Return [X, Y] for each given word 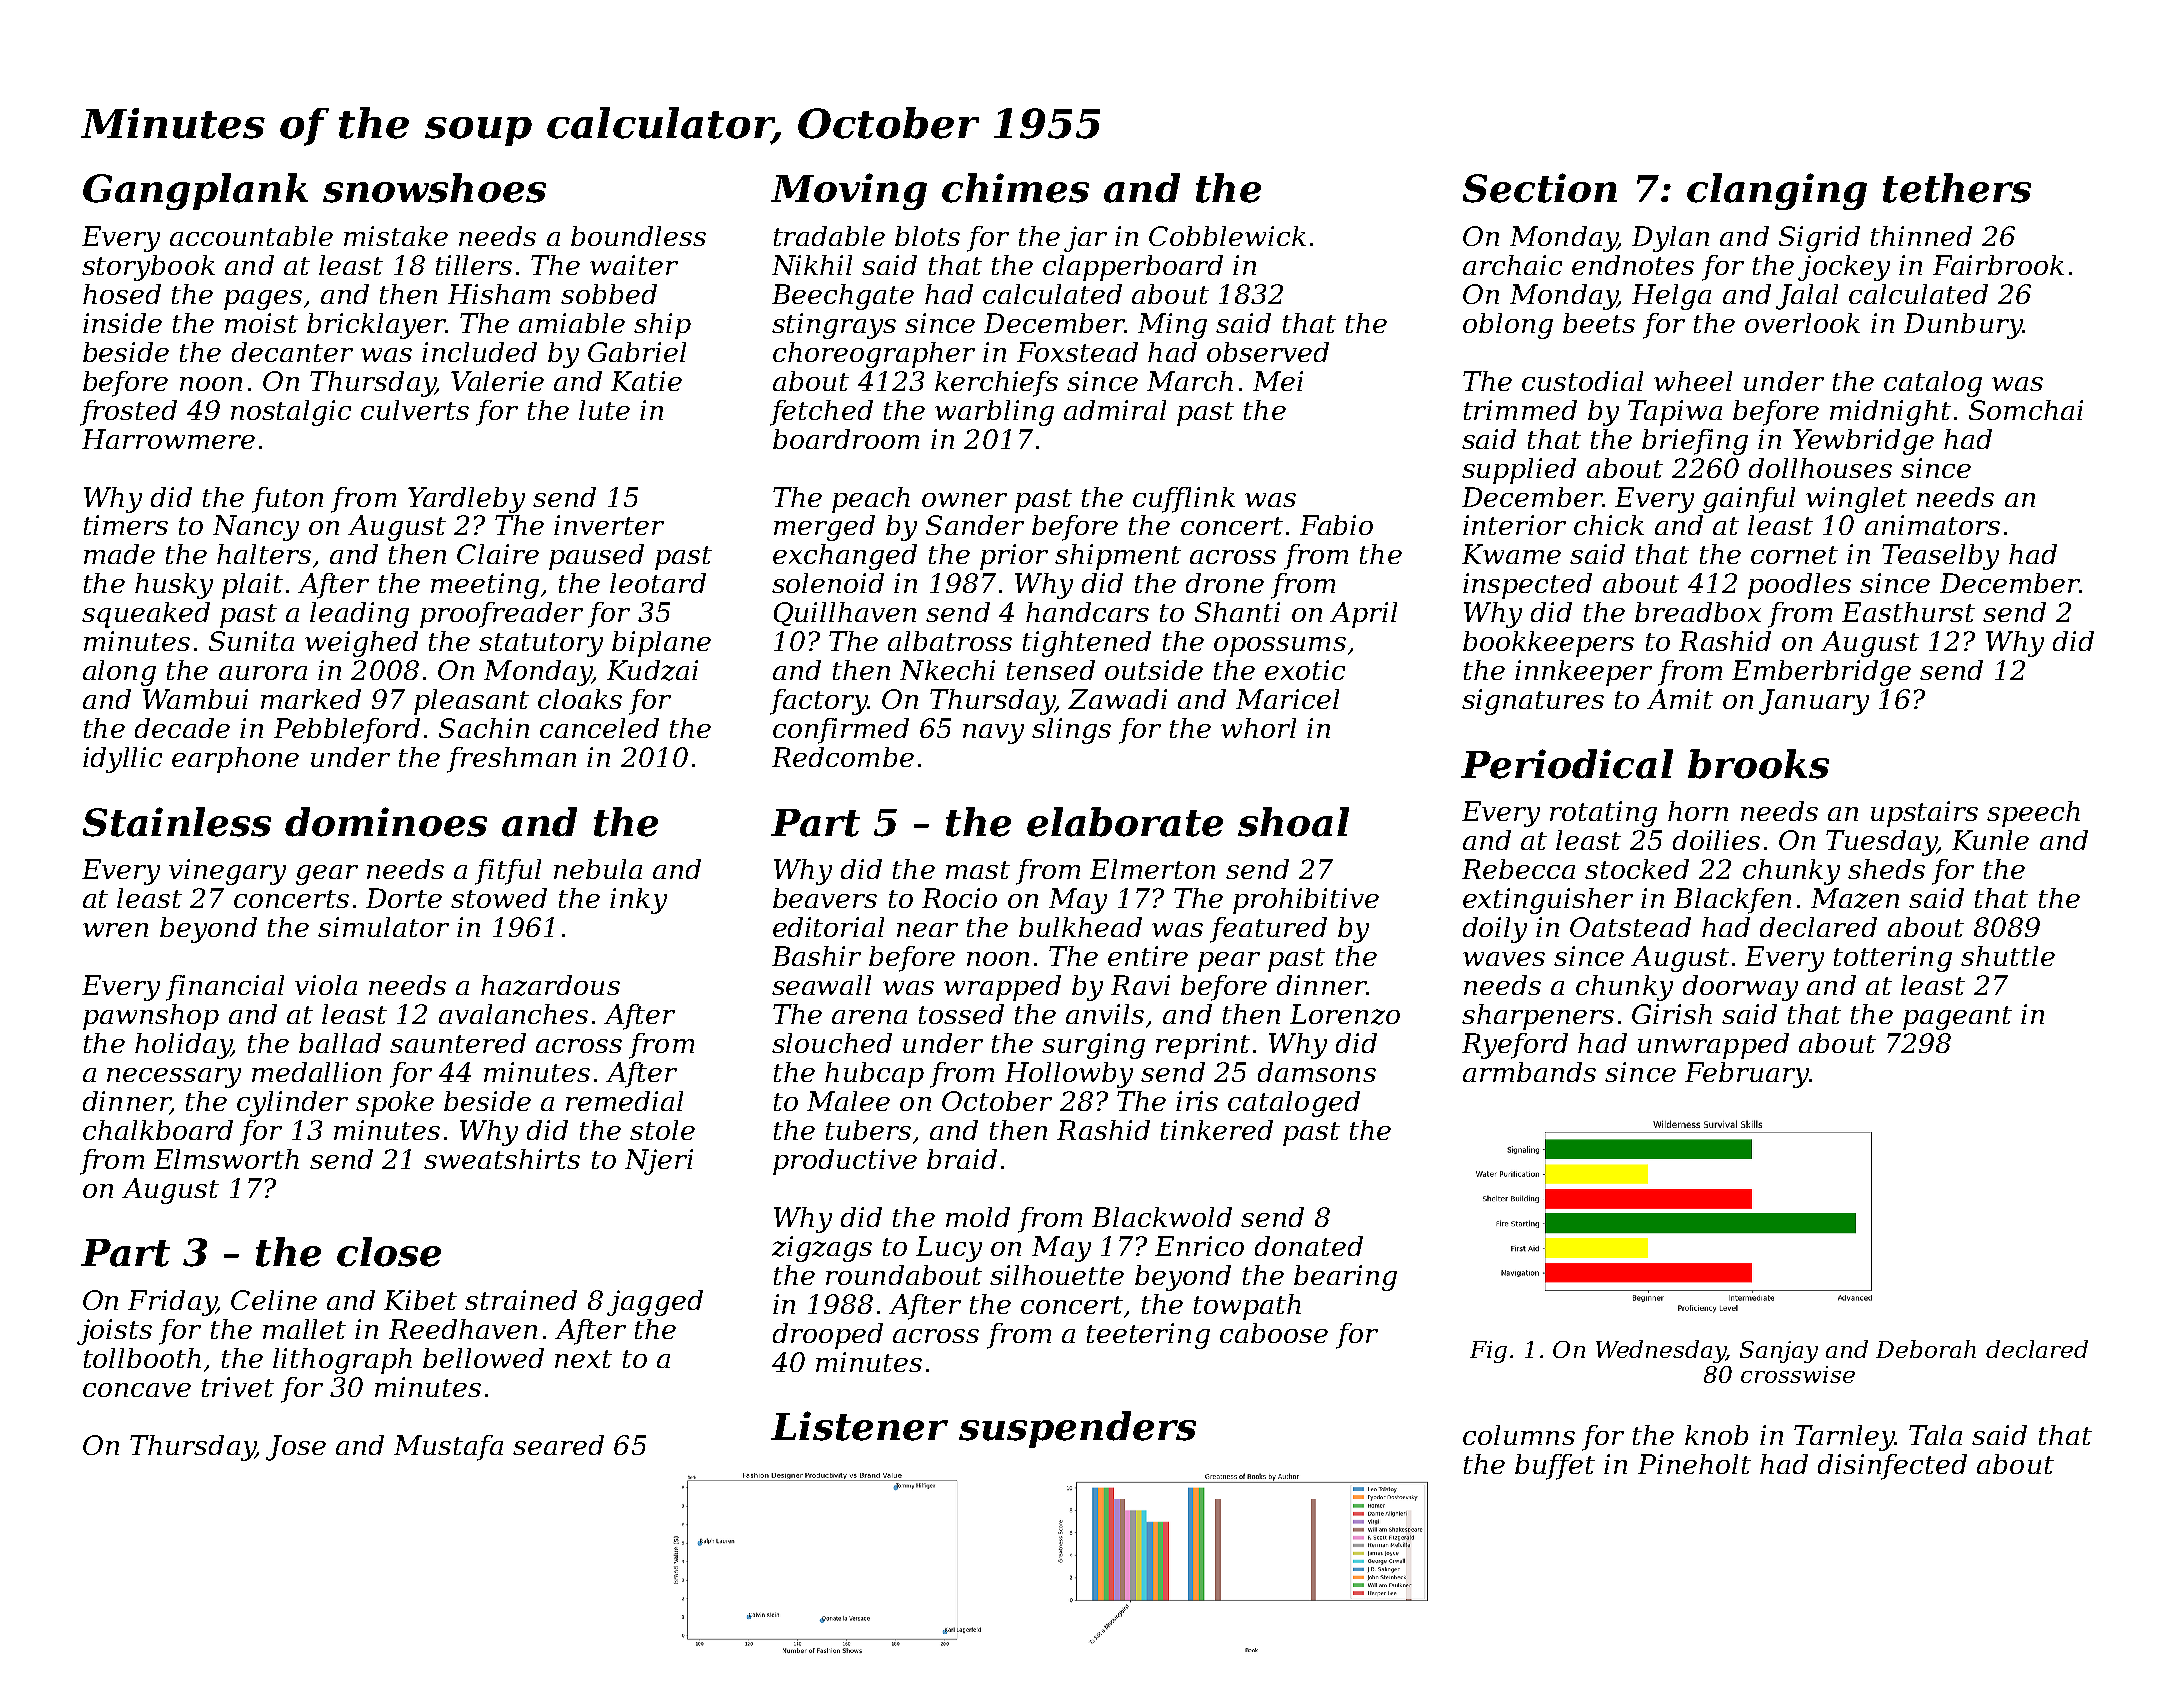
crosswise [1798, 1374]
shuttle [2008, 956]
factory [818, 702]
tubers [868, 1130]
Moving [849, 191]
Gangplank [195, 191]
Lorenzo [1345, 1014]
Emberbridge [1821, 673]
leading [359, 615]
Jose [296, 1448]
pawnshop [151, 1017]
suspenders [1077, 1429]
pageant [1957, 1018]
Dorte [404, 898]
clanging [1777, 191]
